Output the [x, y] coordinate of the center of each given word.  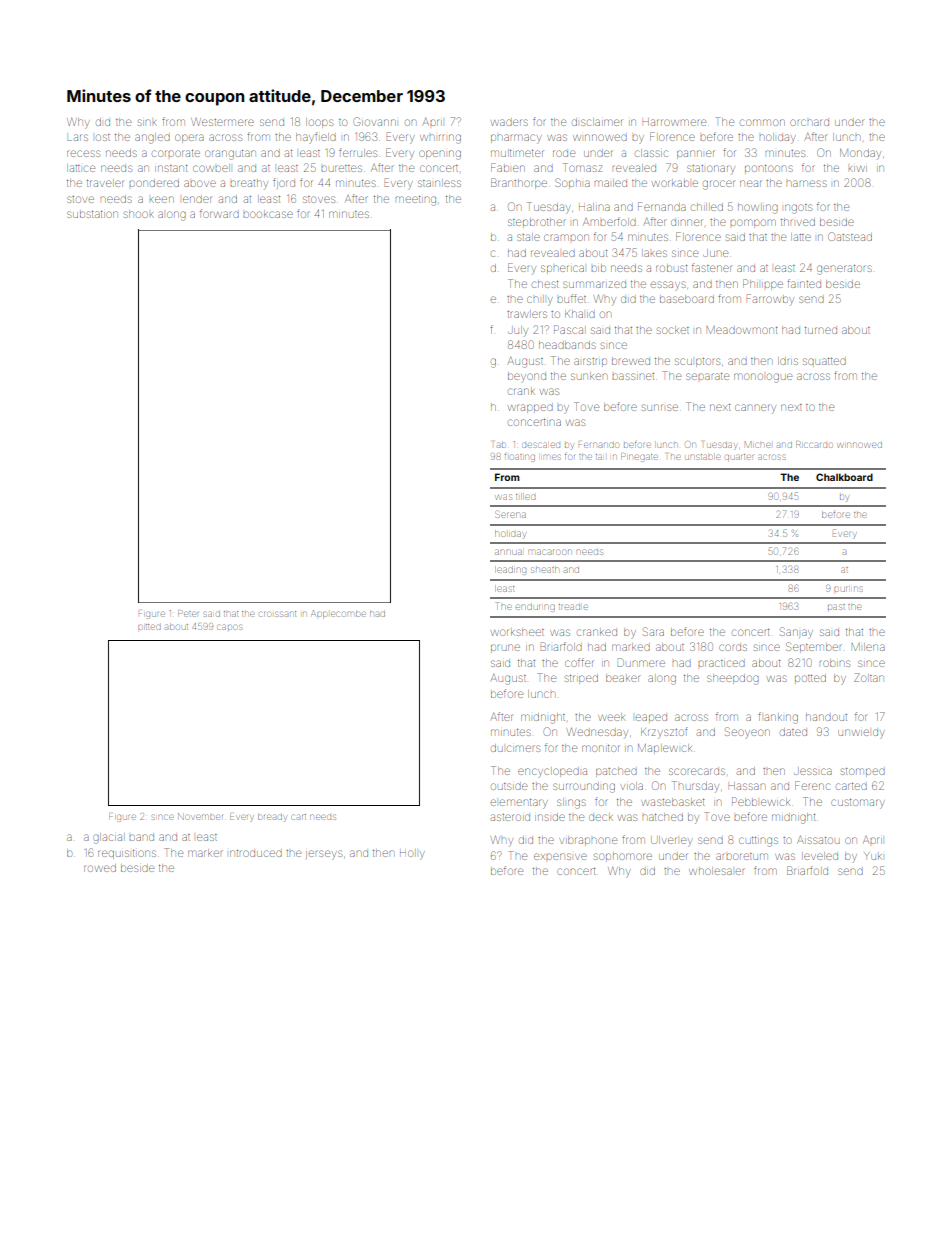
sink [147, 122]
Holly [412, 855]
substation [92, 214]
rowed [100, 868]
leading [511, 571]
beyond [527, 377]
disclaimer [597, 122]
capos [229, 627]
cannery [755, 409]
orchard [809, 122]
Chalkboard [844, 477]
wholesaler [717, 871]
